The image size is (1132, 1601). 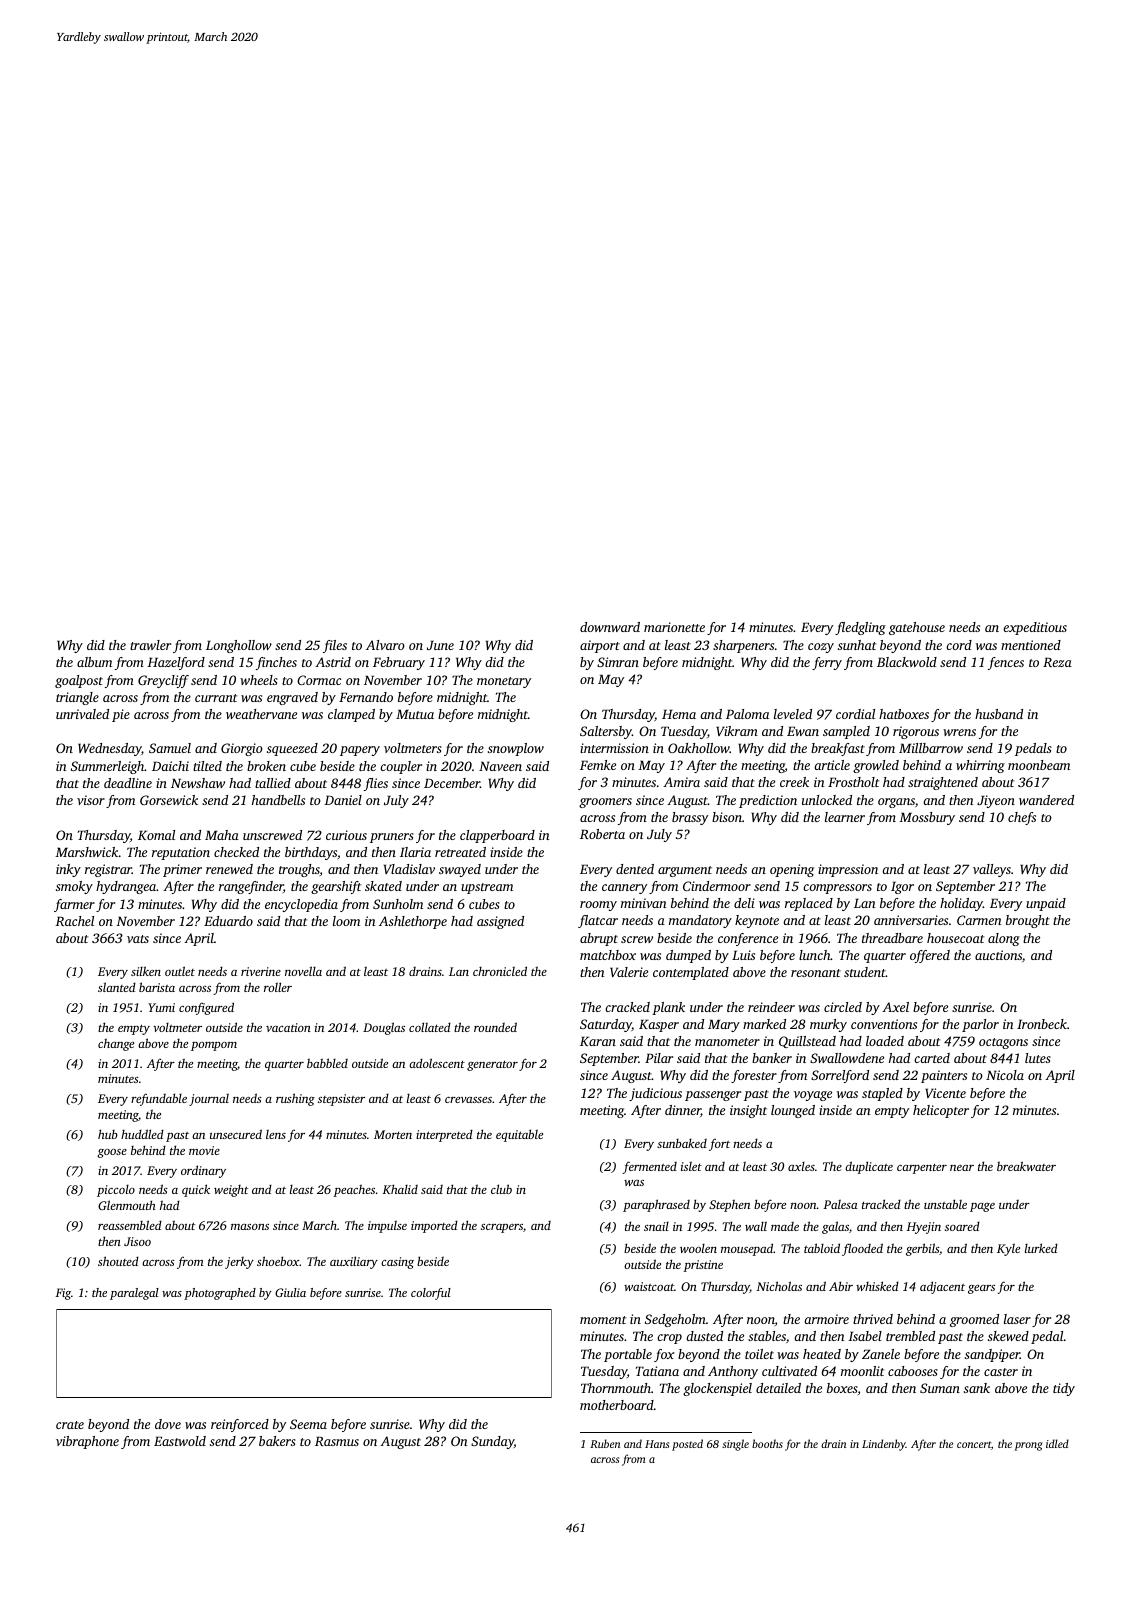 I want to click on moonbeam, so click(x=1039, y=765).
